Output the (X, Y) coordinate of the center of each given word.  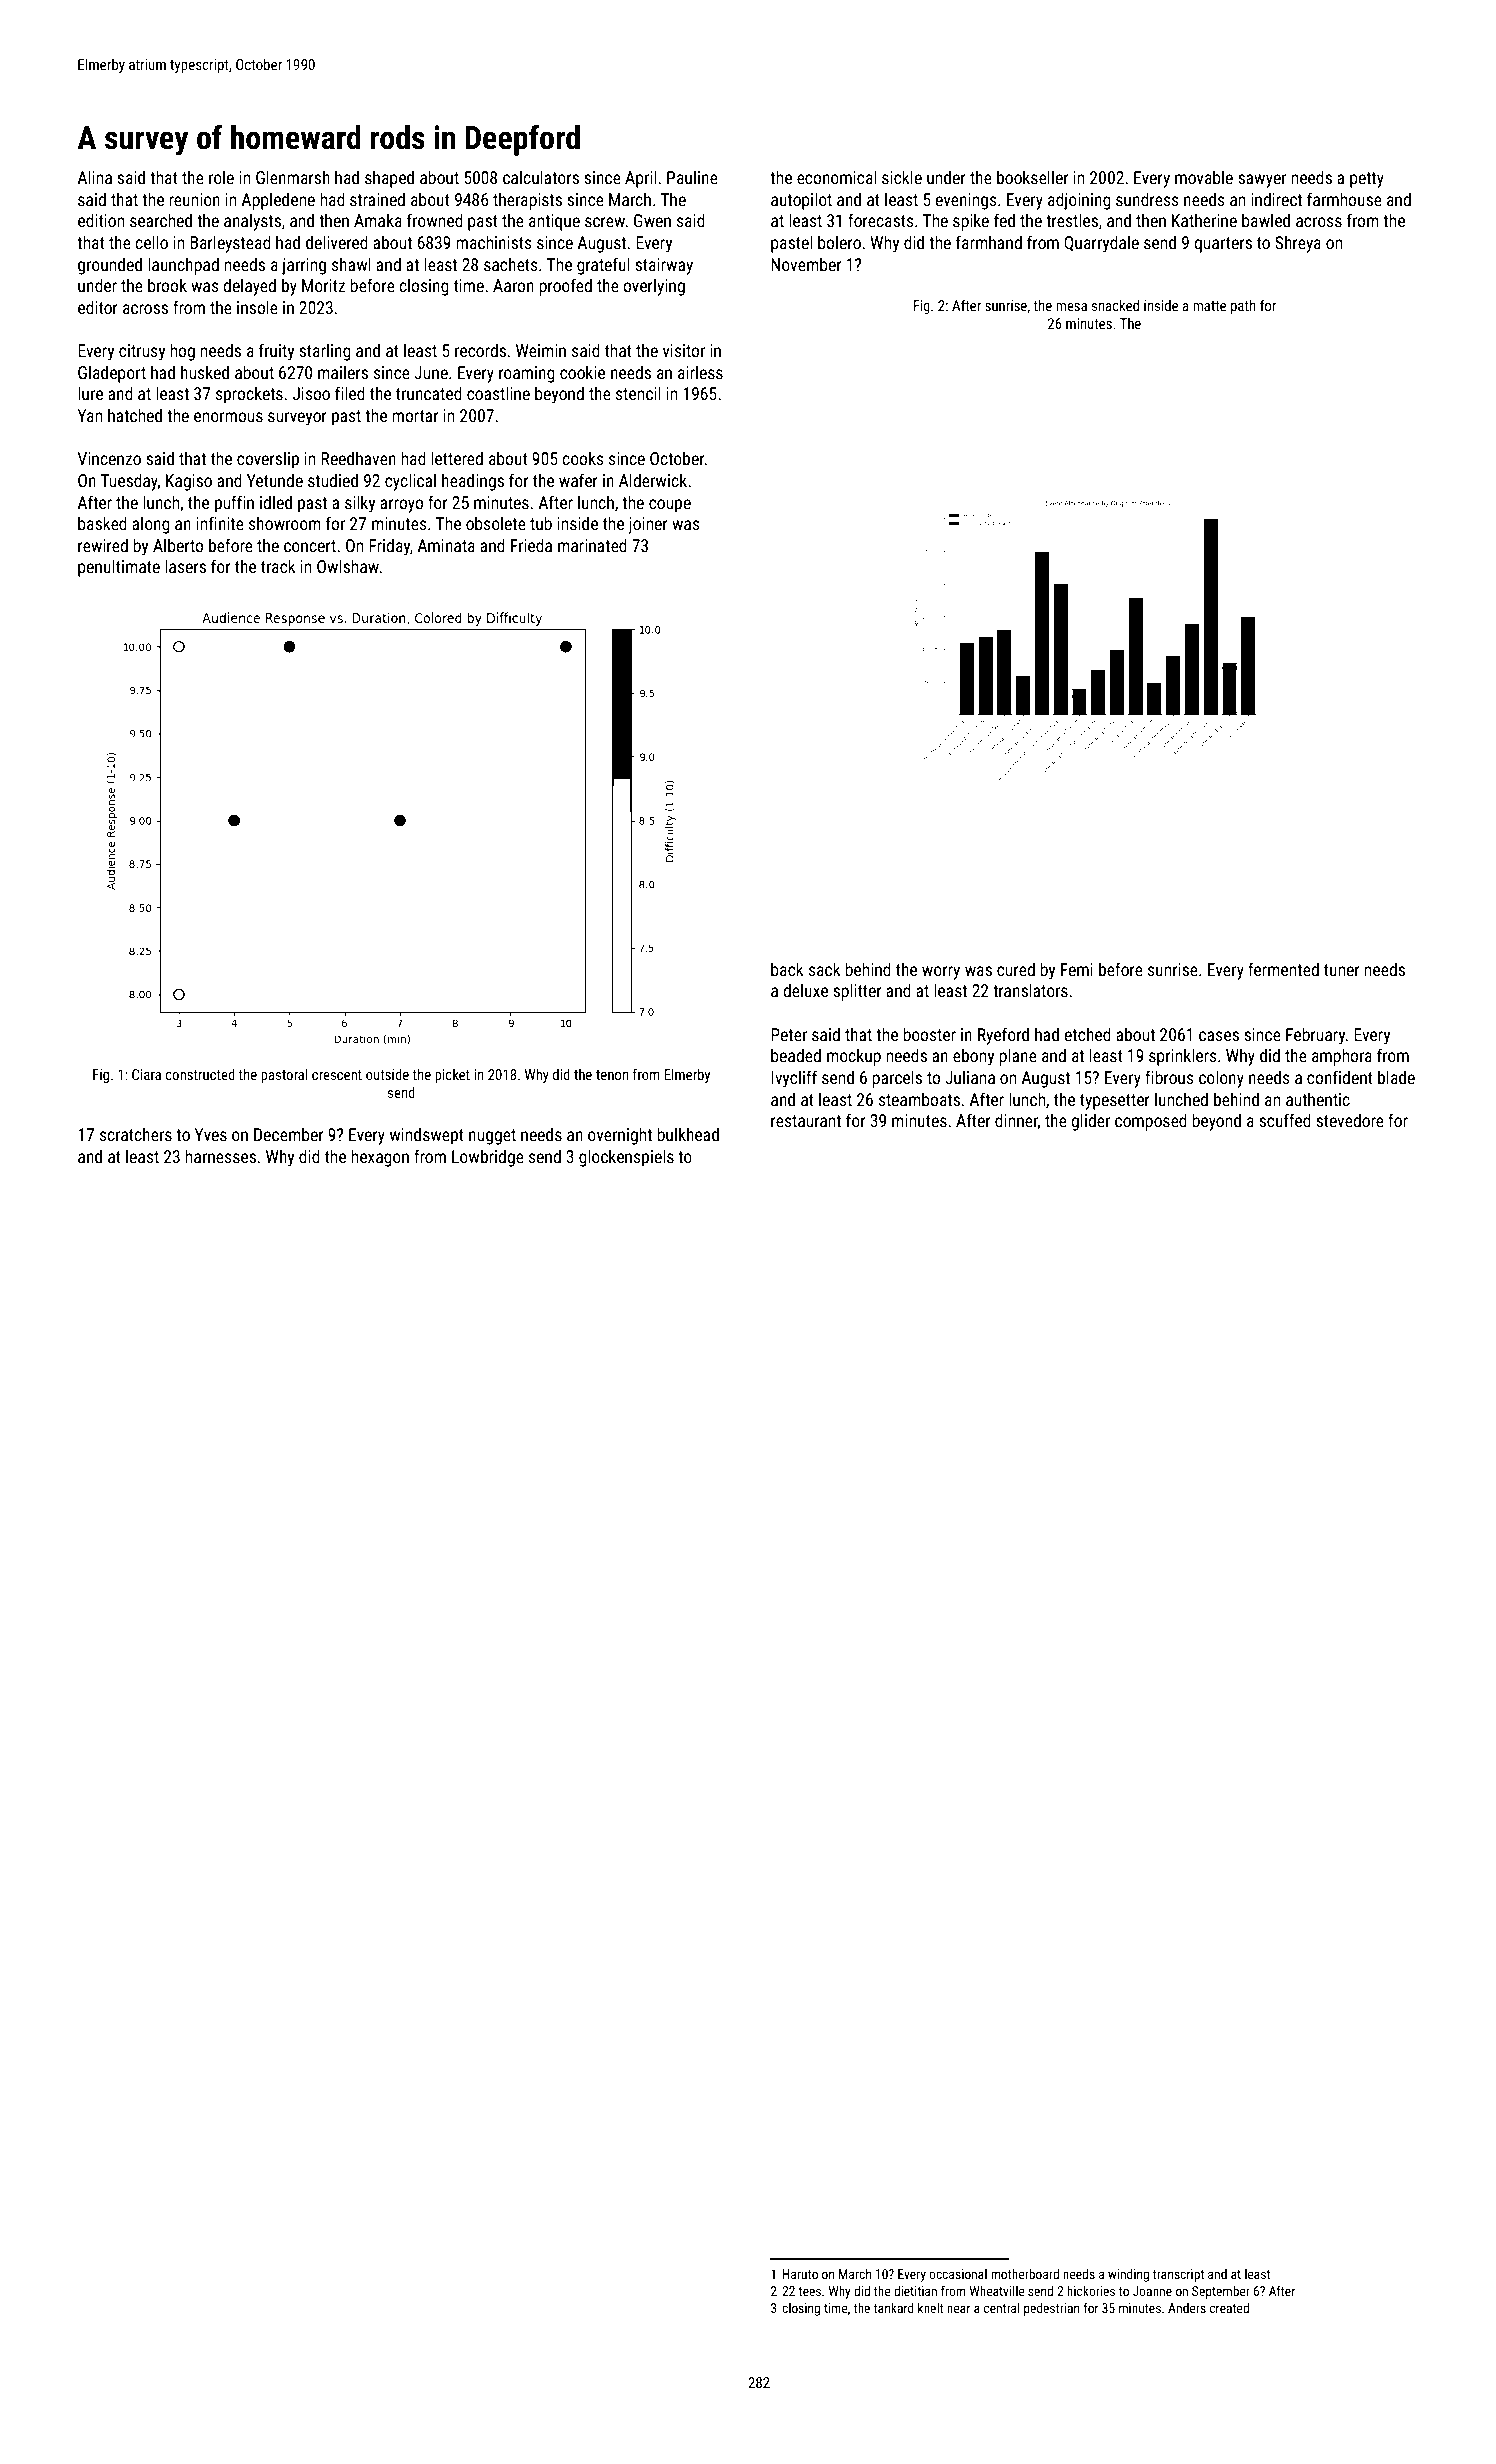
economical (836, 177)
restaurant (806, 1121)
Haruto (800, 2274)
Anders (1187, 2308)
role (221, 177)
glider (1090, 1122)
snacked (1115, 305)
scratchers (136, 1134)
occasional (958, 2274)
